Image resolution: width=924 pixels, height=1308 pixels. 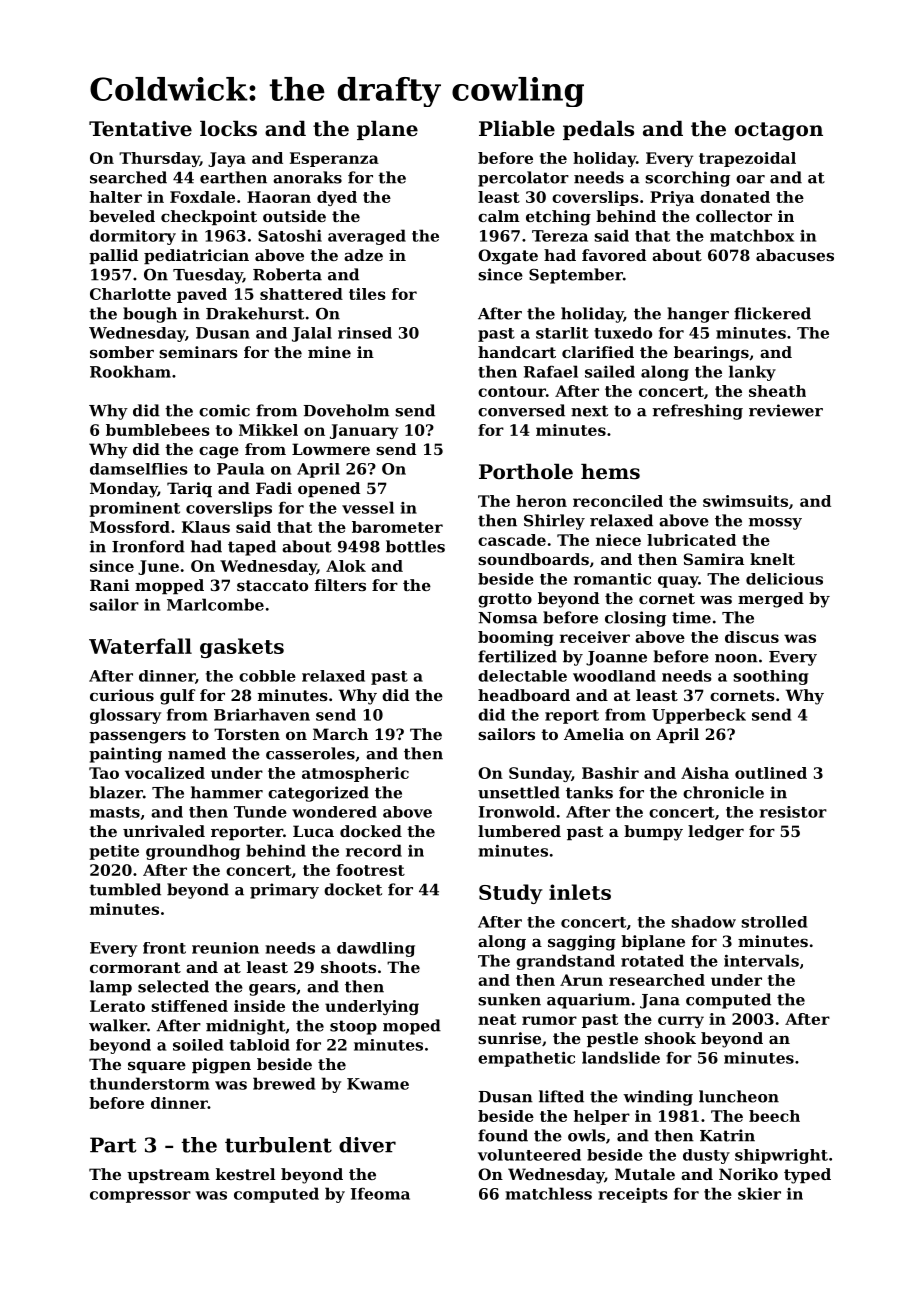 I want to click on paved, so click(x=202, y=295).
